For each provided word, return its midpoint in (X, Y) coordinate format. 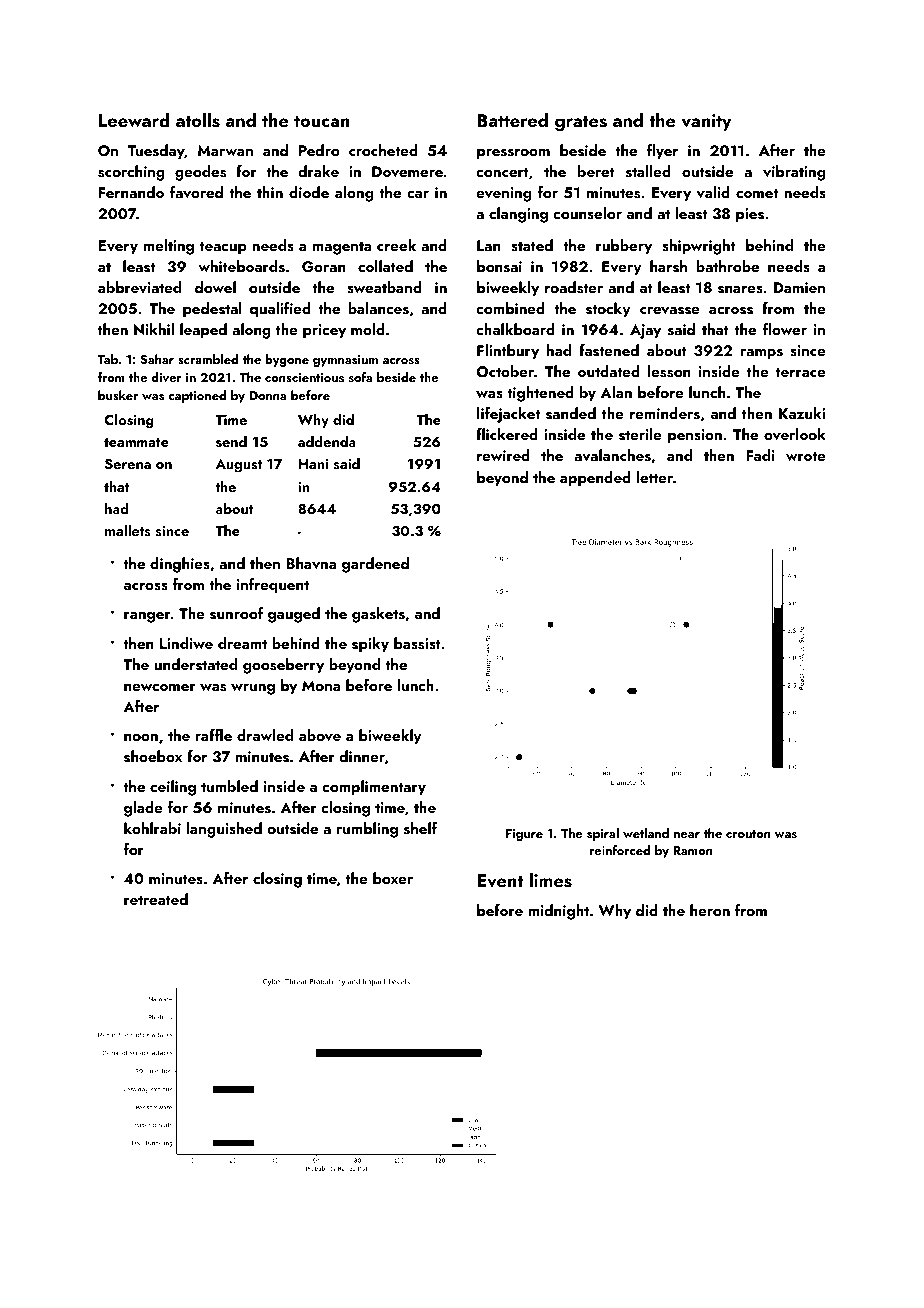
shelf (420, 828)
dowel (215, 287)
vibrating (794, 173)
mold (368, 329)
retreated (156, 899)
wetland (646, 833)
